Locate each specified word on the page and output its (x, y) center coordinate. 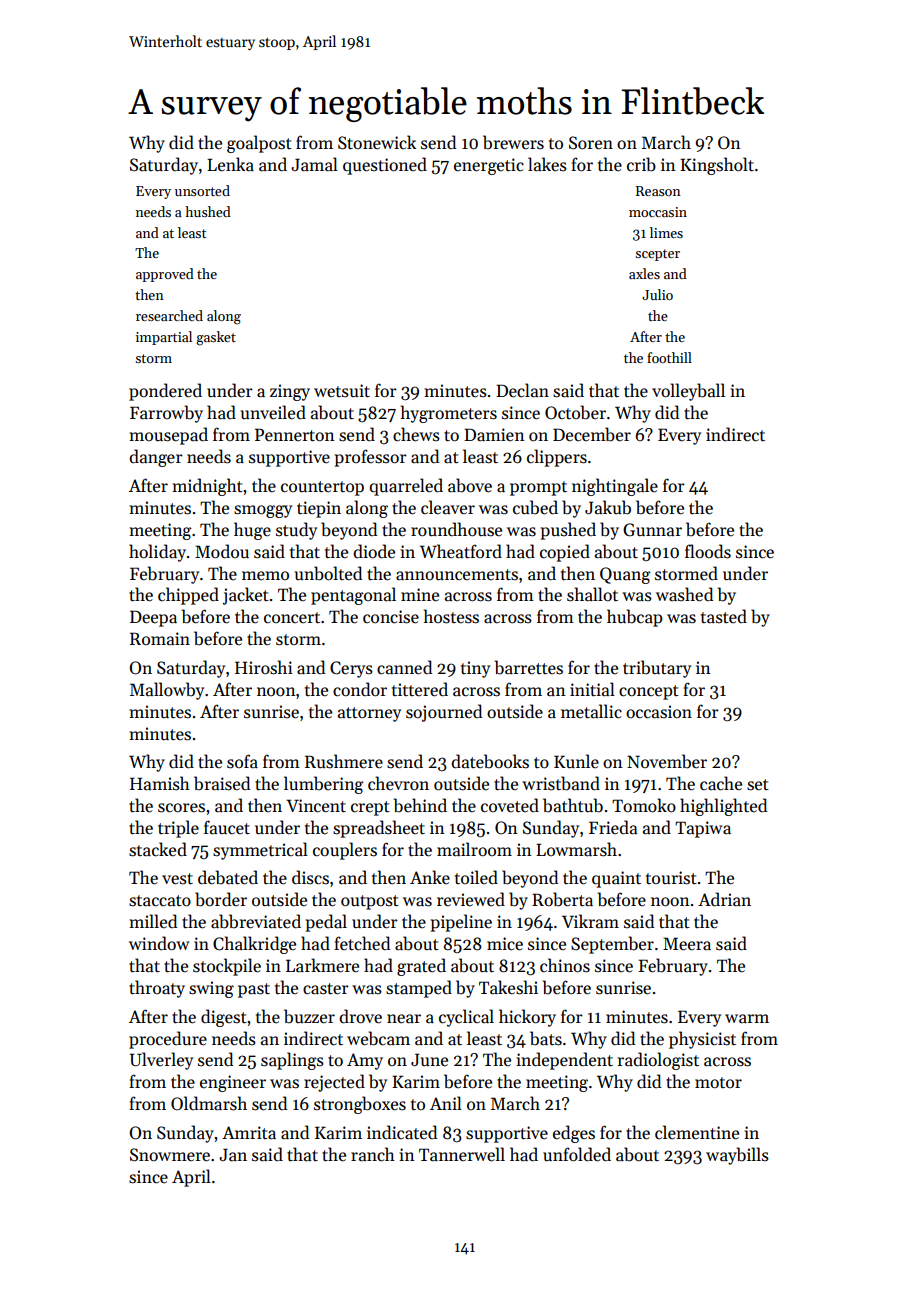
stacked (158, 849)
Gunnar (652, 530)
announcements (457, 575)
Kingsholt (717, 166)
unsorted (202, 190)
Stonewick (377, 142)
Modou (222, 551)
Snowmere (170, 1155)
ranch (373, 1154)
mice (505, 944)
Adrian (724, 899)
